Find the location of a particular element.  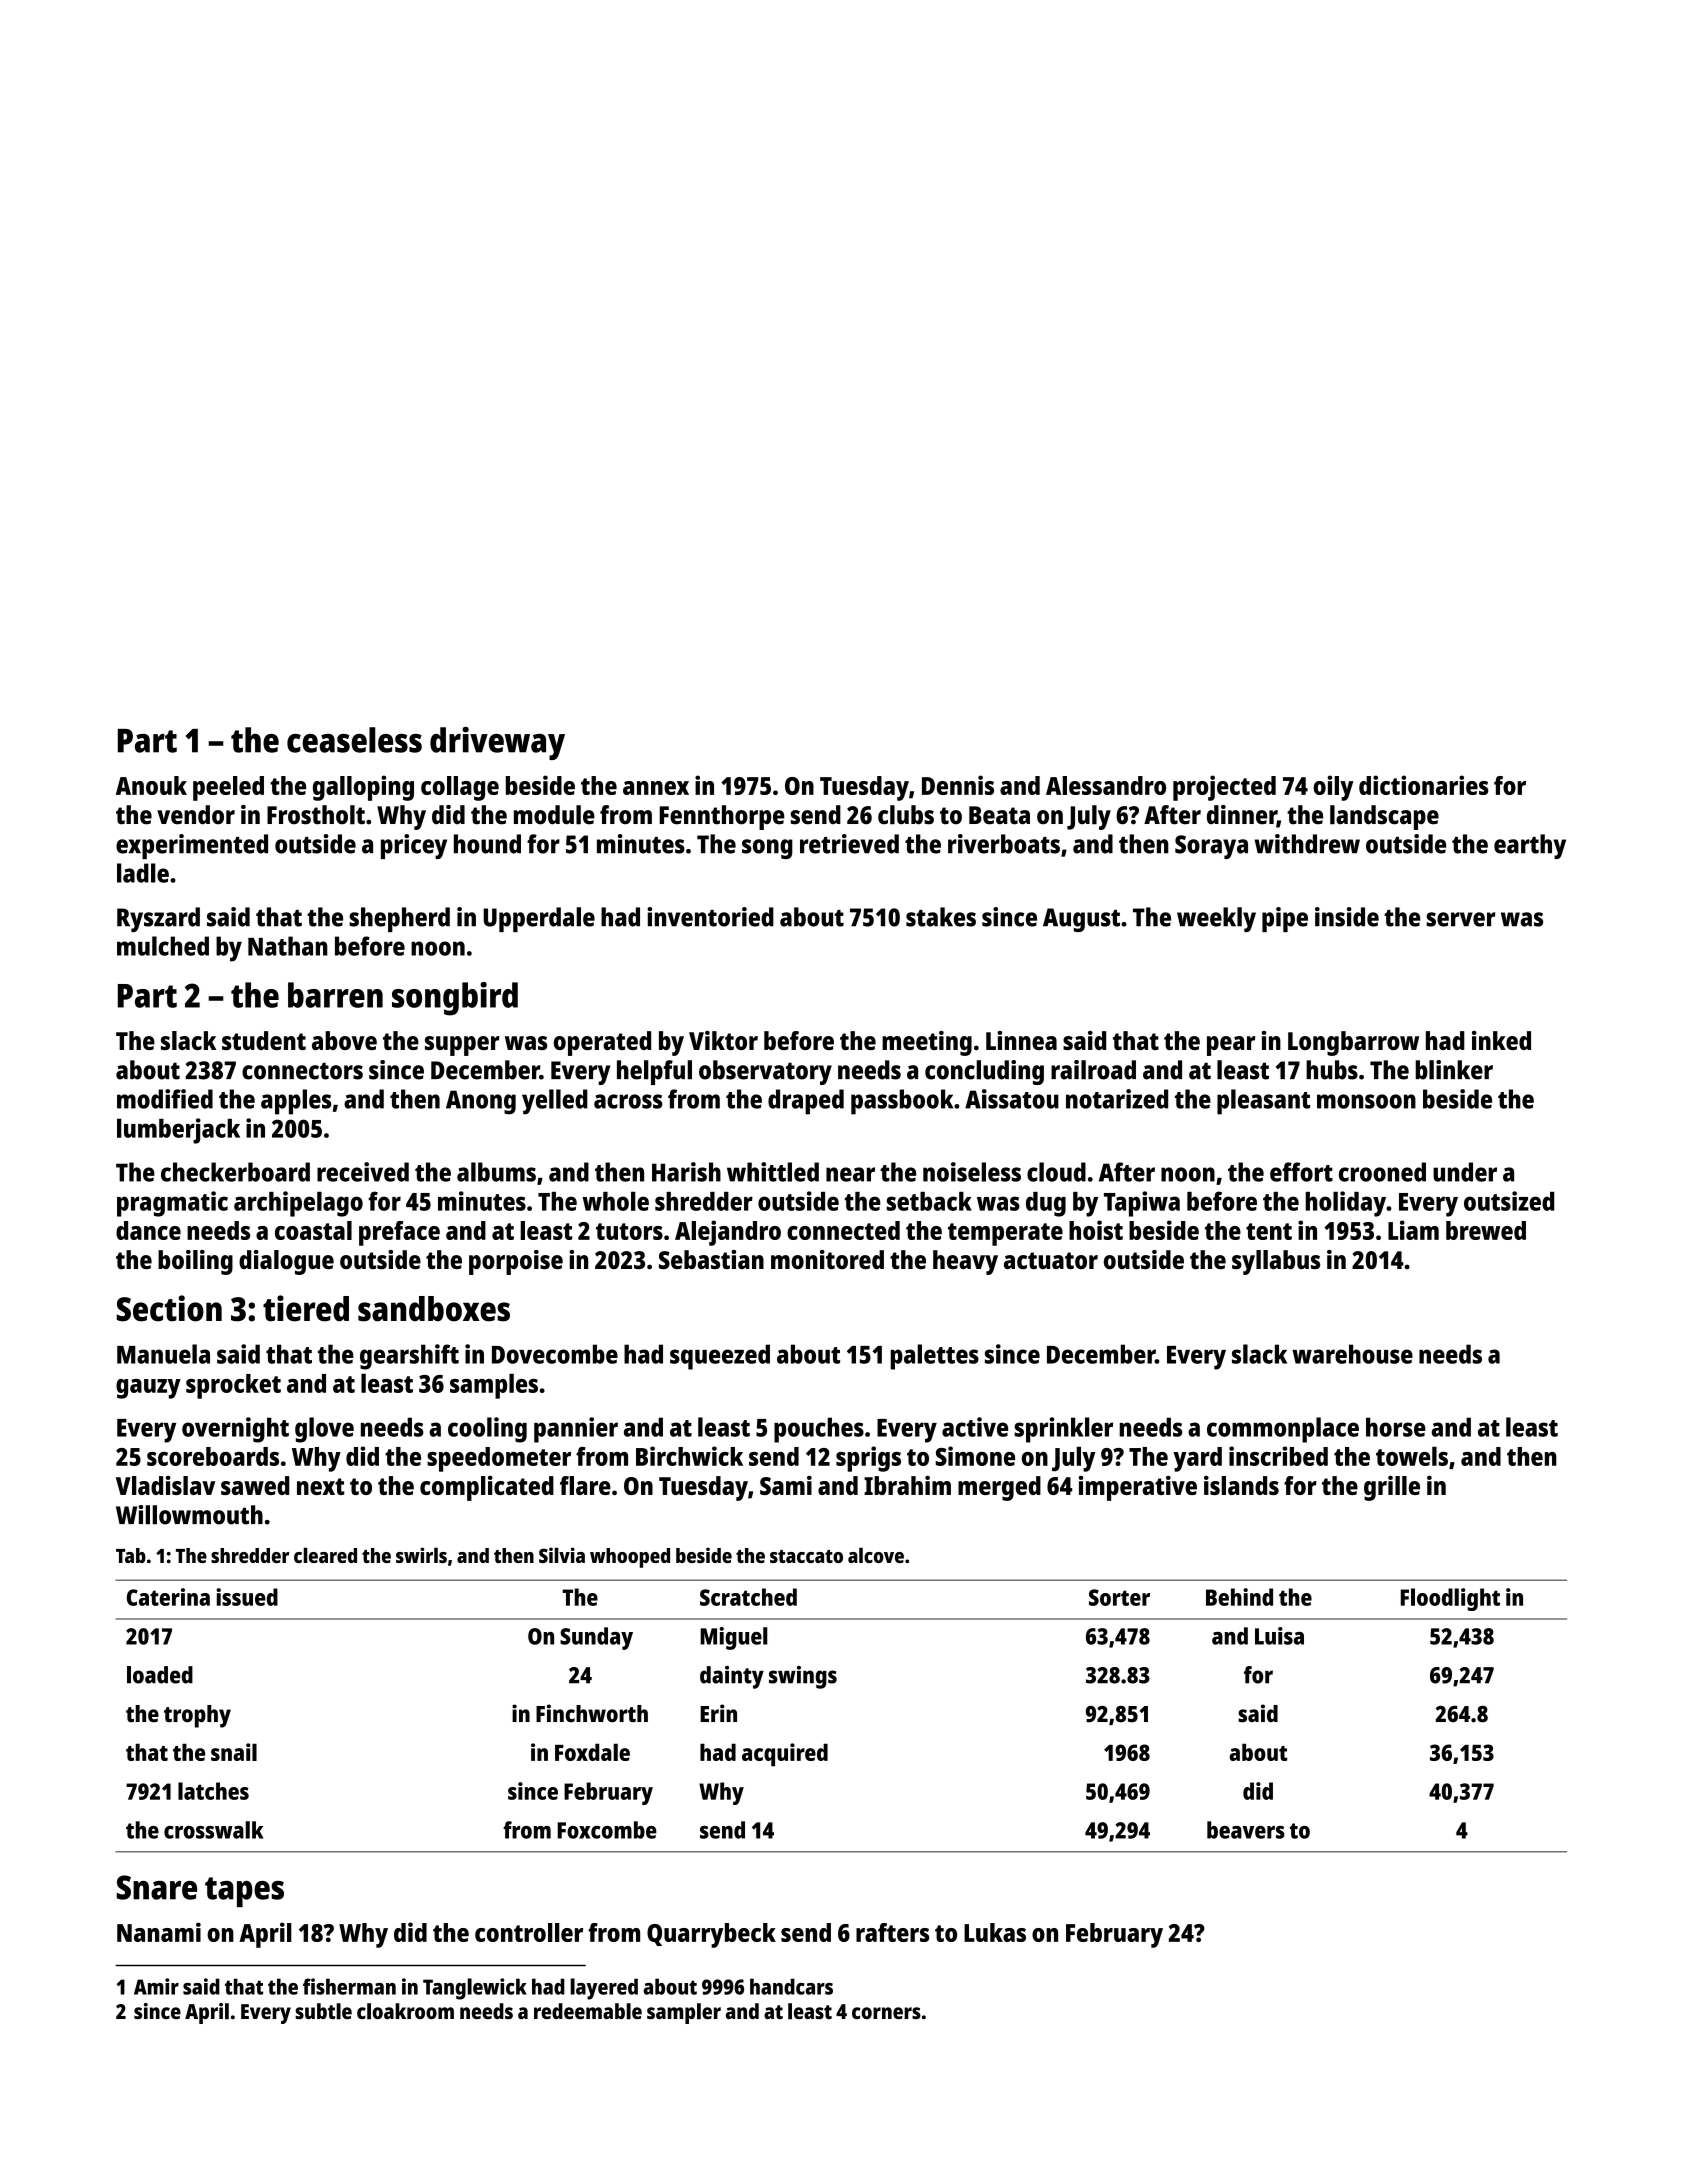

ceaseless is located at coordinates (354, 740).
